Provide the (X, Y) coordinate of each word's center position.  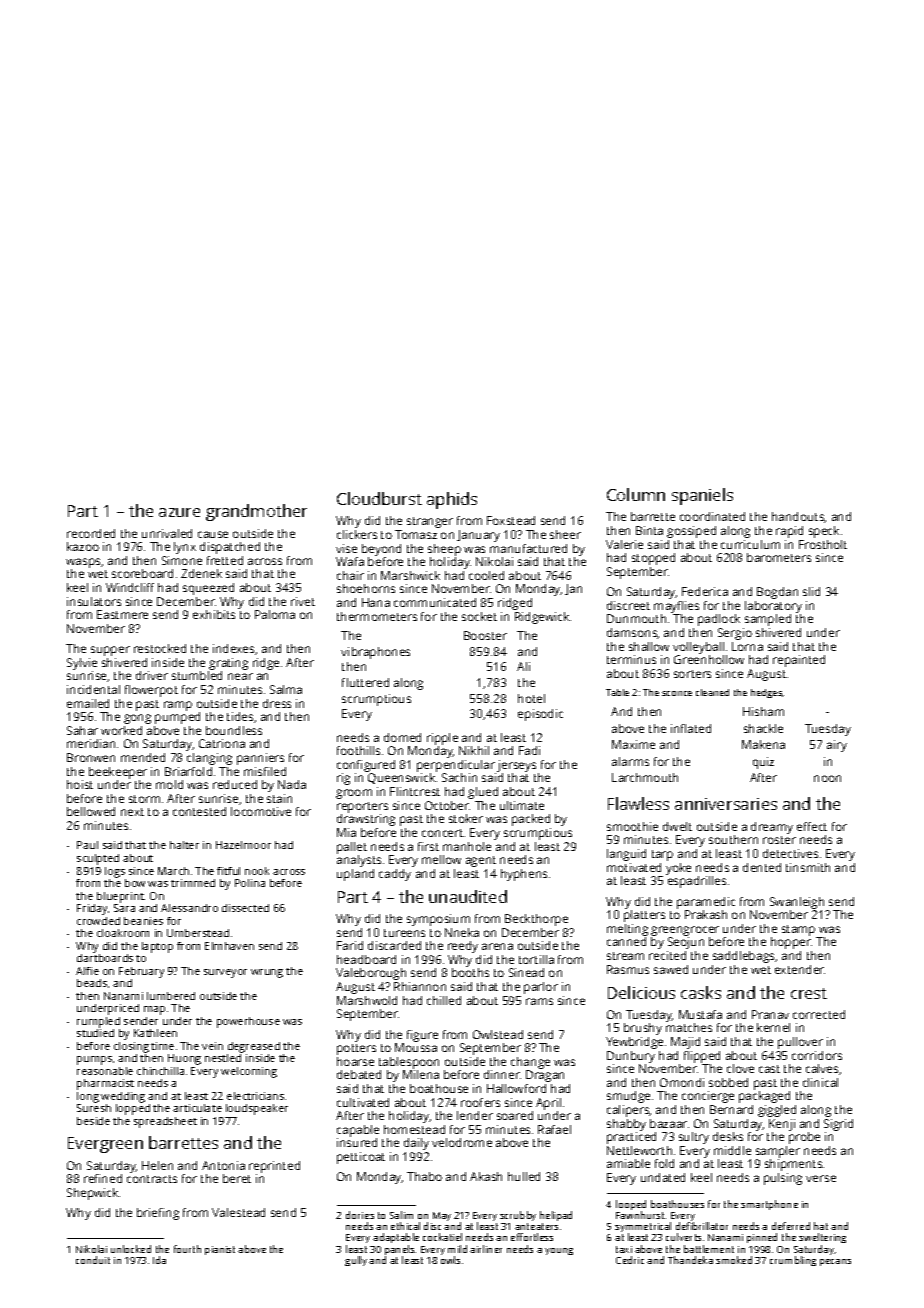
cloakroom (123, 933)
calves (822, 1068)
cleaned (712, 692)
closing (131, 1047)
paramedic (706, 903)
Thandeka (690, 1260)
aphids (452, 500)
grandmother (256, 512)
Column (636, 494)
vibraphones (375, 653)
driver (152, 675)
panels (399, 1250)
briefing (158, 1214)
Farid (350, 945)
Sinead (526, 972)
